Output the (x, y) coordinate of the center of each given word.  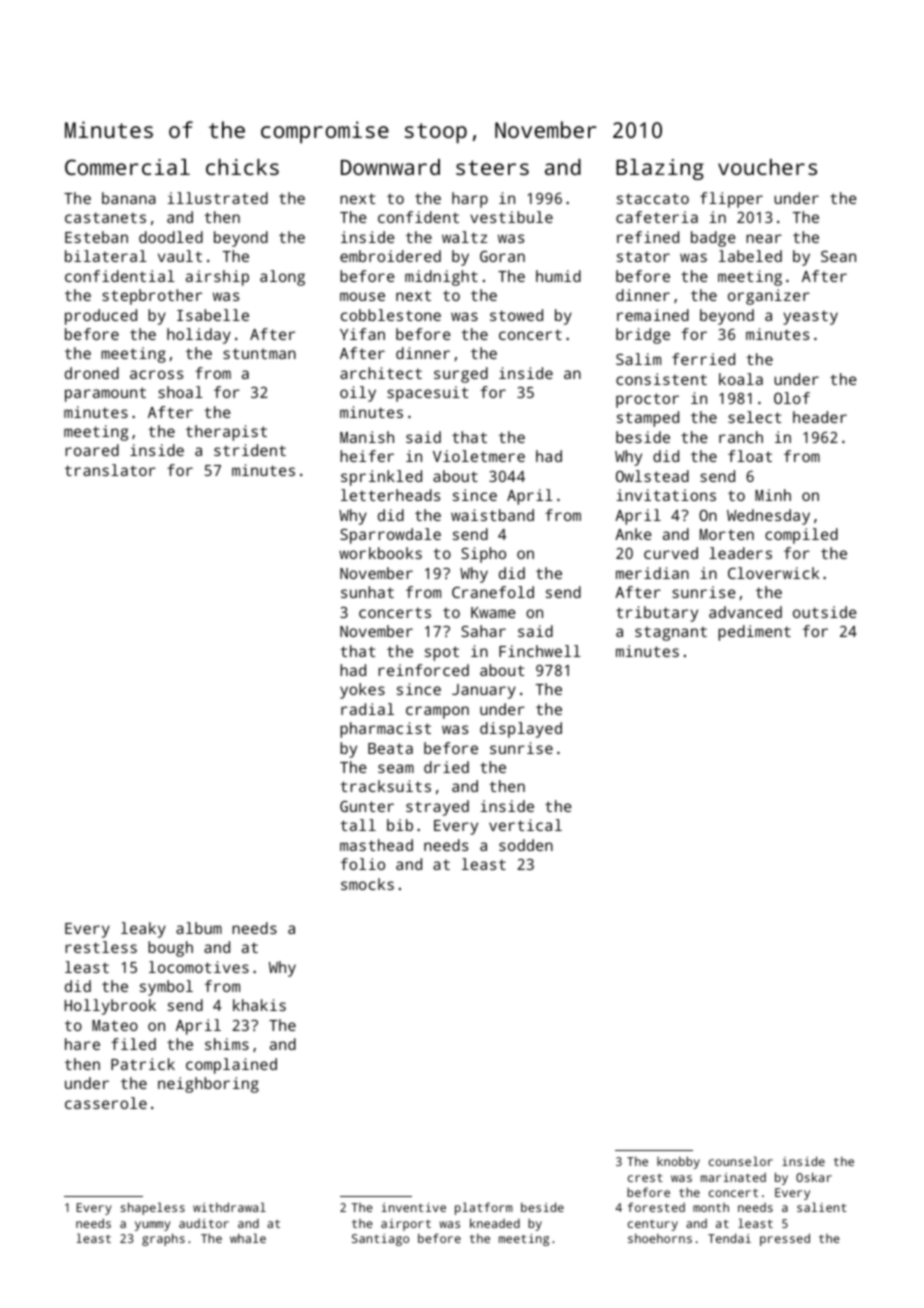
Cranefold (493, 592)
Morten (727, 534)
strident (250, 450)
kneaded (495, 1223)
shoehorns (660, 1238)
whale (248, 1238)
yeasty (810, 317)
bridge (643, 336)
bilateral (106, 256)
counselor (741, 1161)
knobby (678, 1162)
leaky (143, 930)
